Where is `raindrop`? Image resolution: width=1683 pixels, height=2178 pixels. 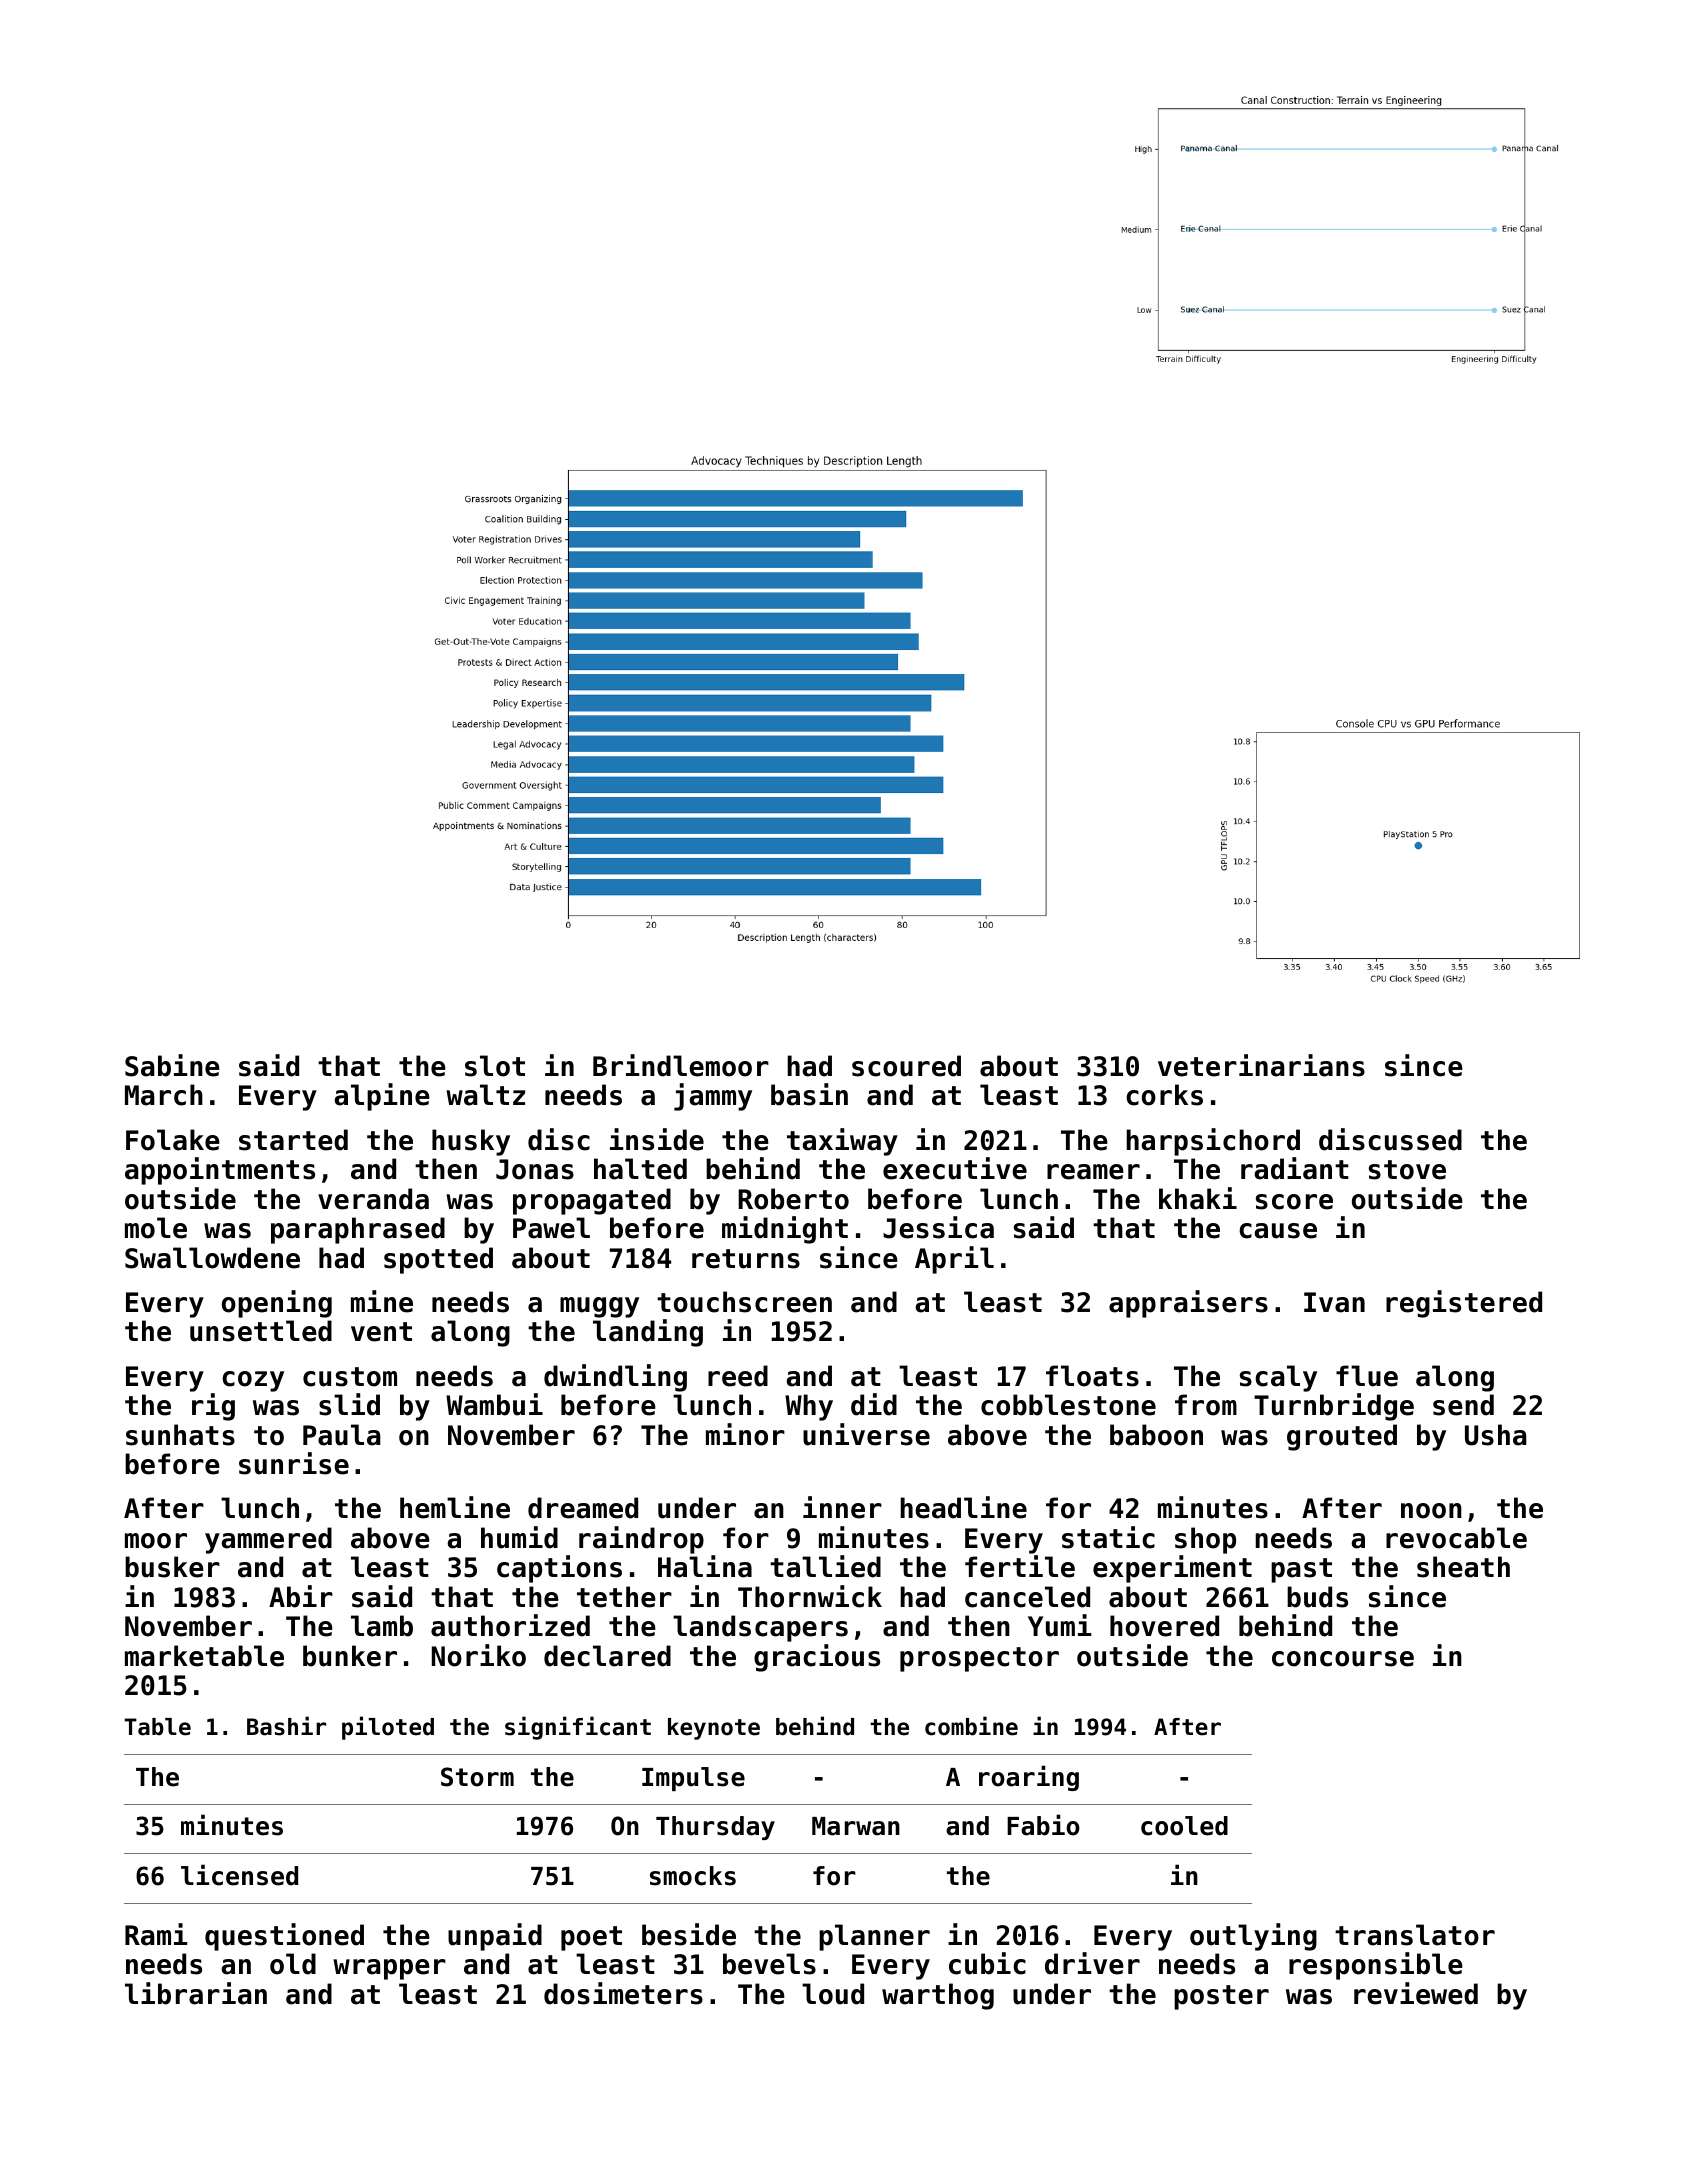
raindrop is located at coordinates (641, 1540).
